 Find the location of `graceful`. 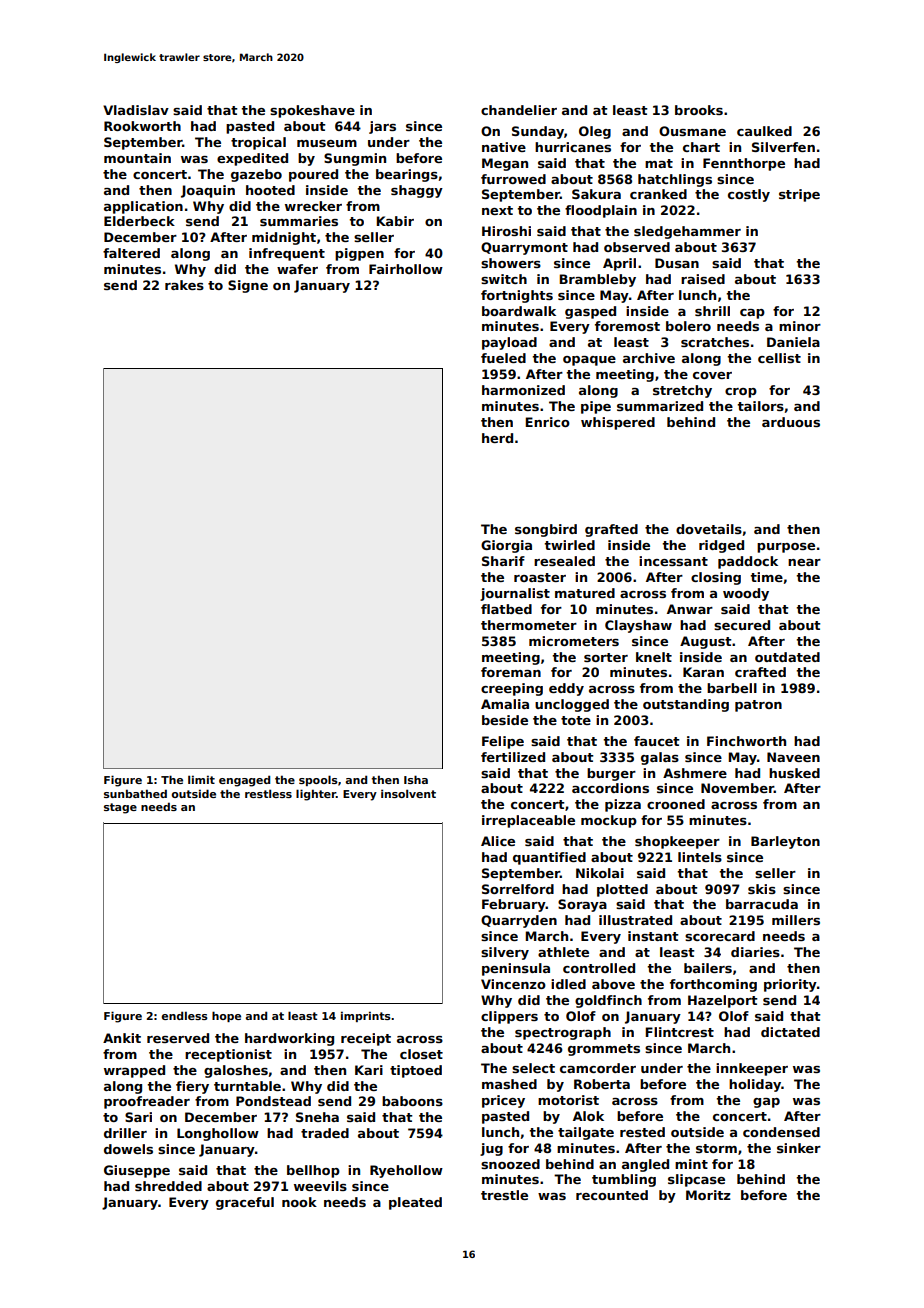

graceful is located at coordinates (245, 1203).
